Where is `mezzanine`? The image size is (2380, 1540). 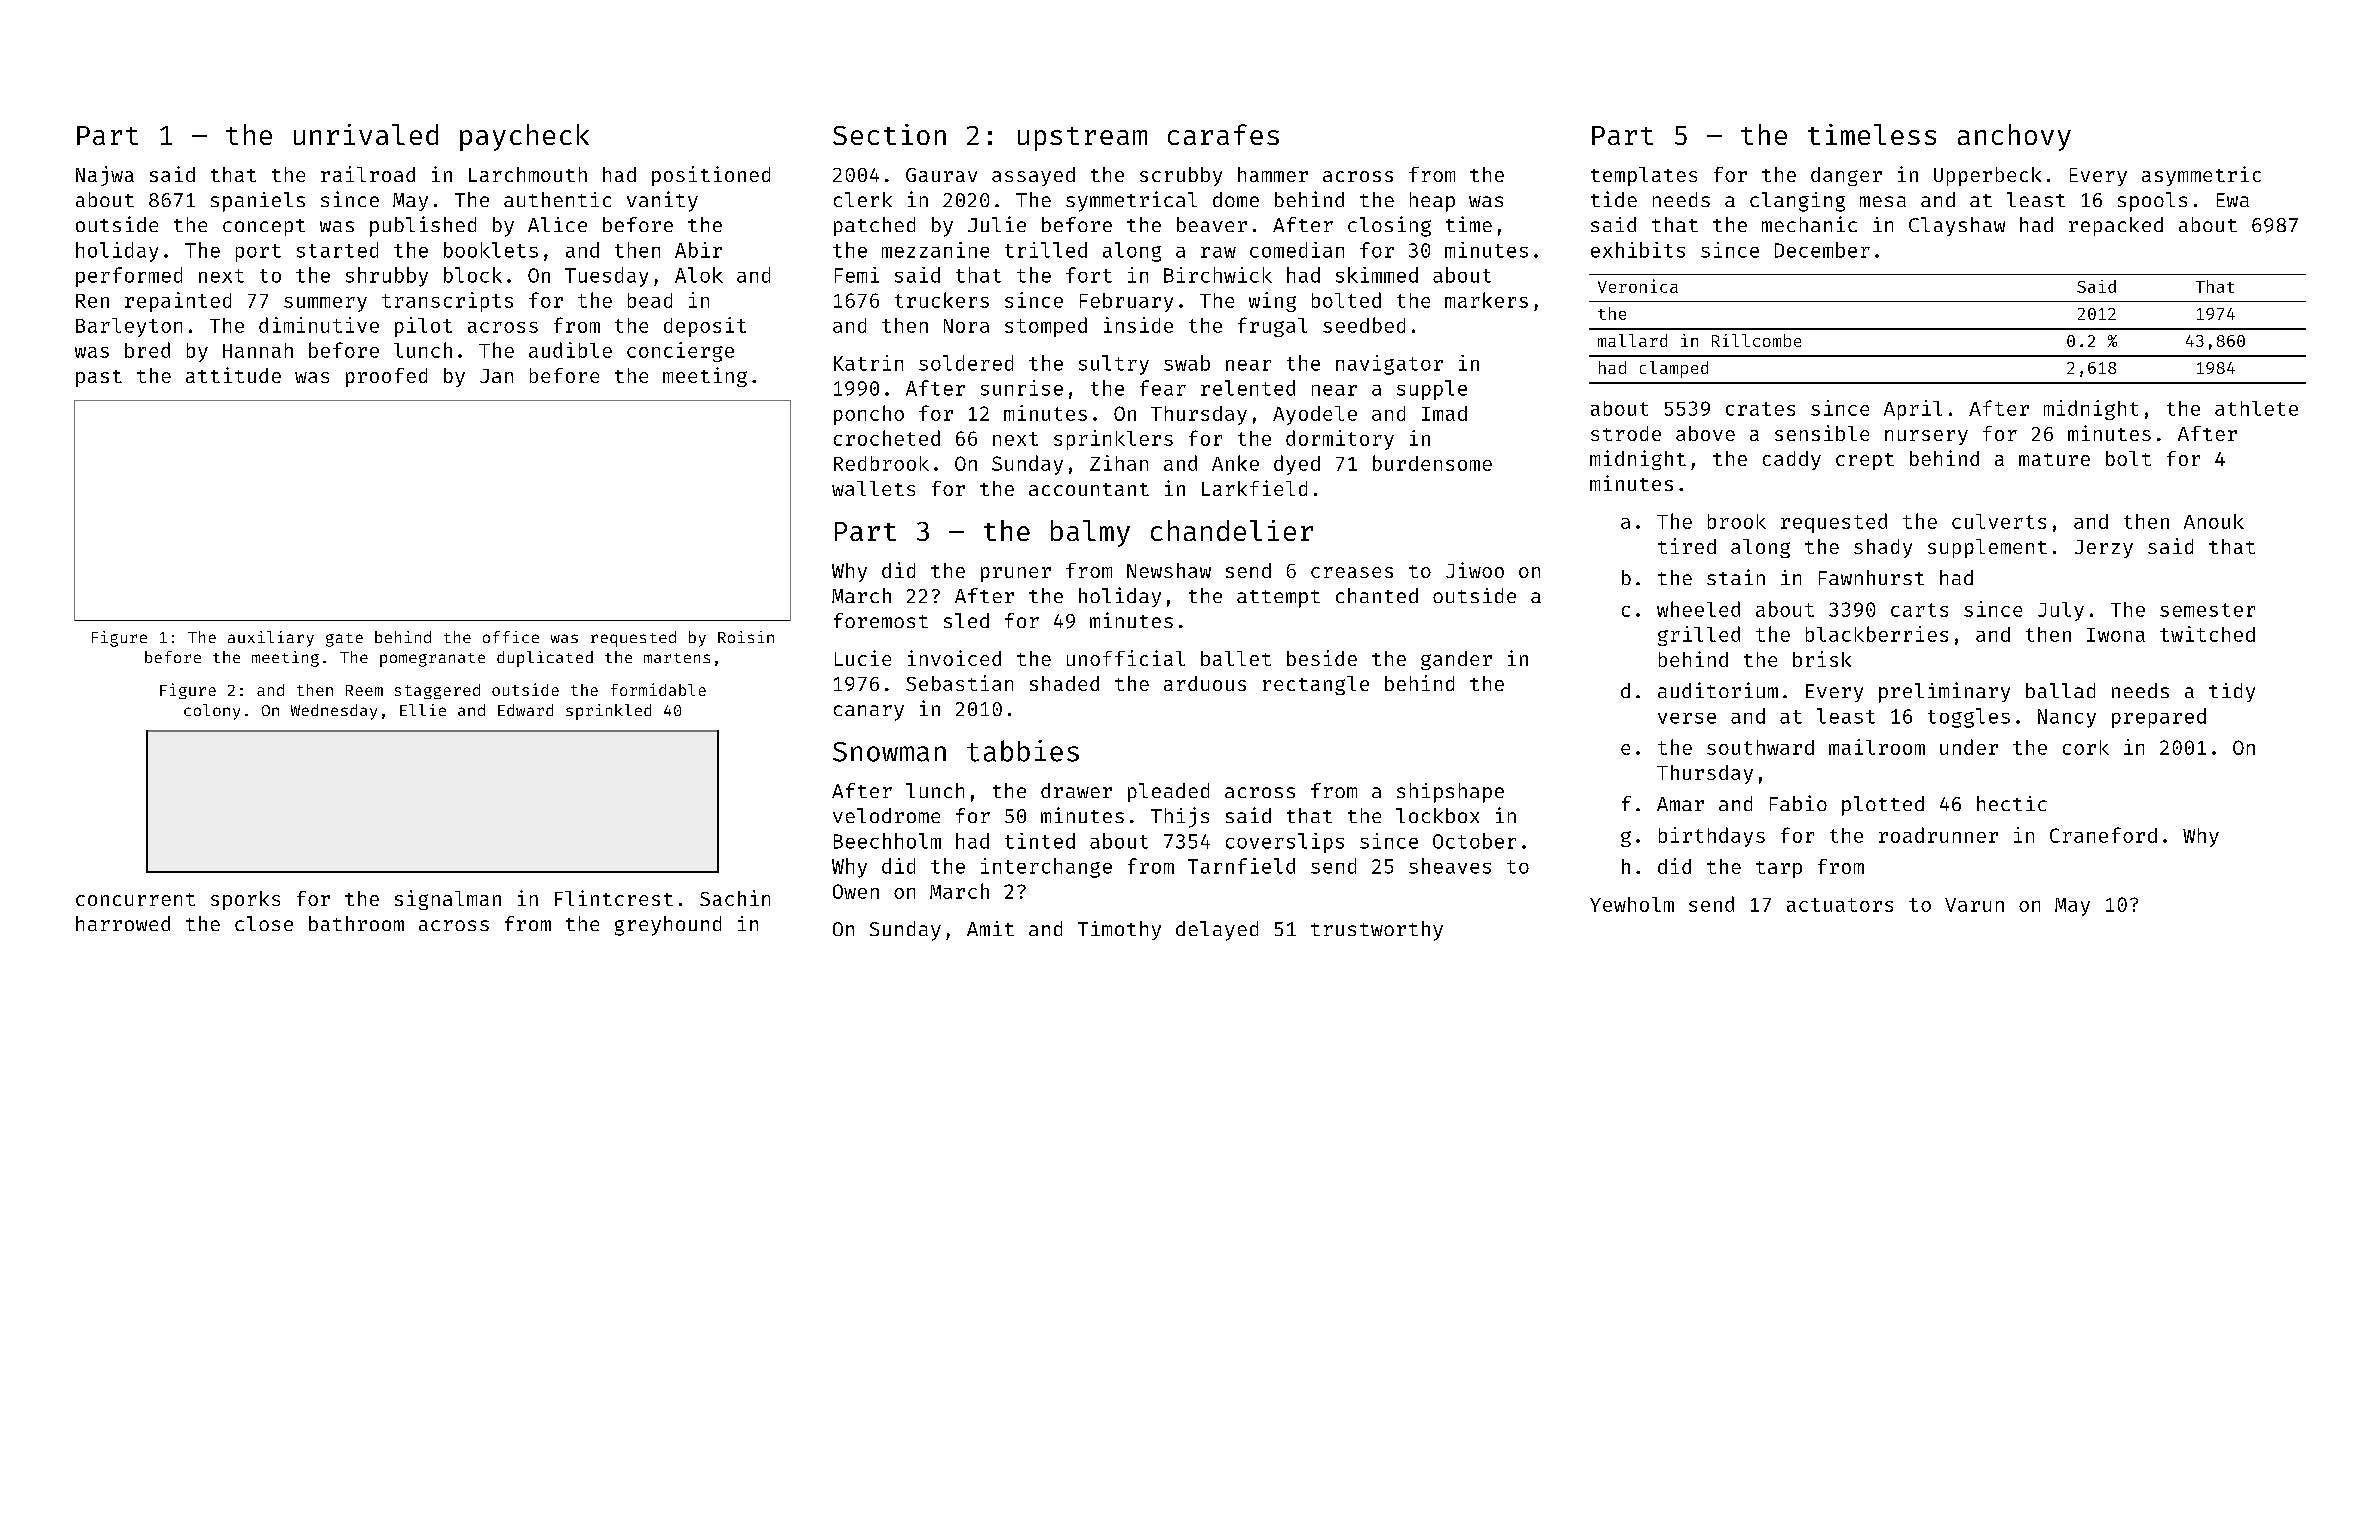
mezzanine is located at coordinates (935, 250).
